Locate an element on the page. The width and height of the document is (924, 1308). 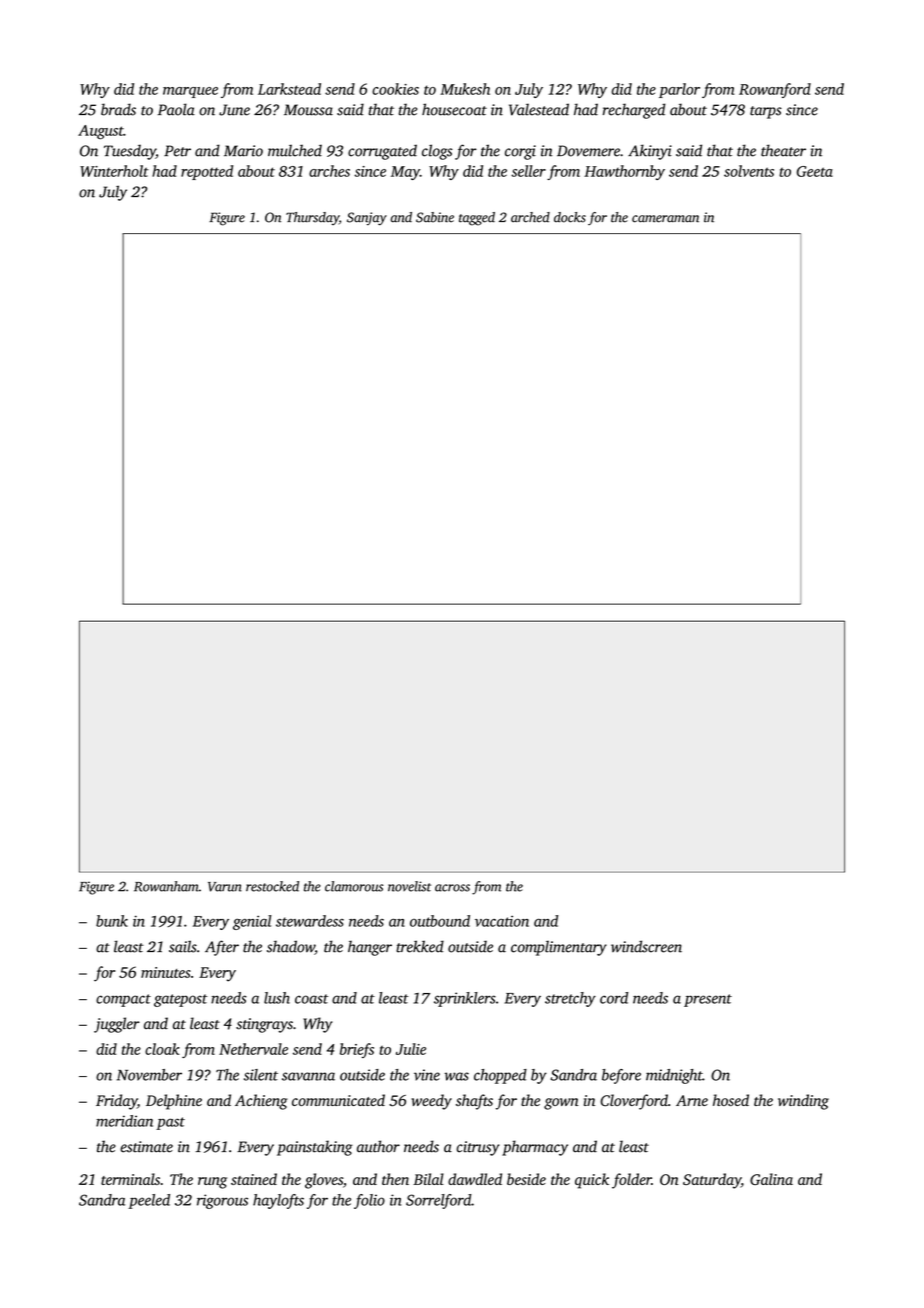
Thursday is located at coordinates (312, 218).
